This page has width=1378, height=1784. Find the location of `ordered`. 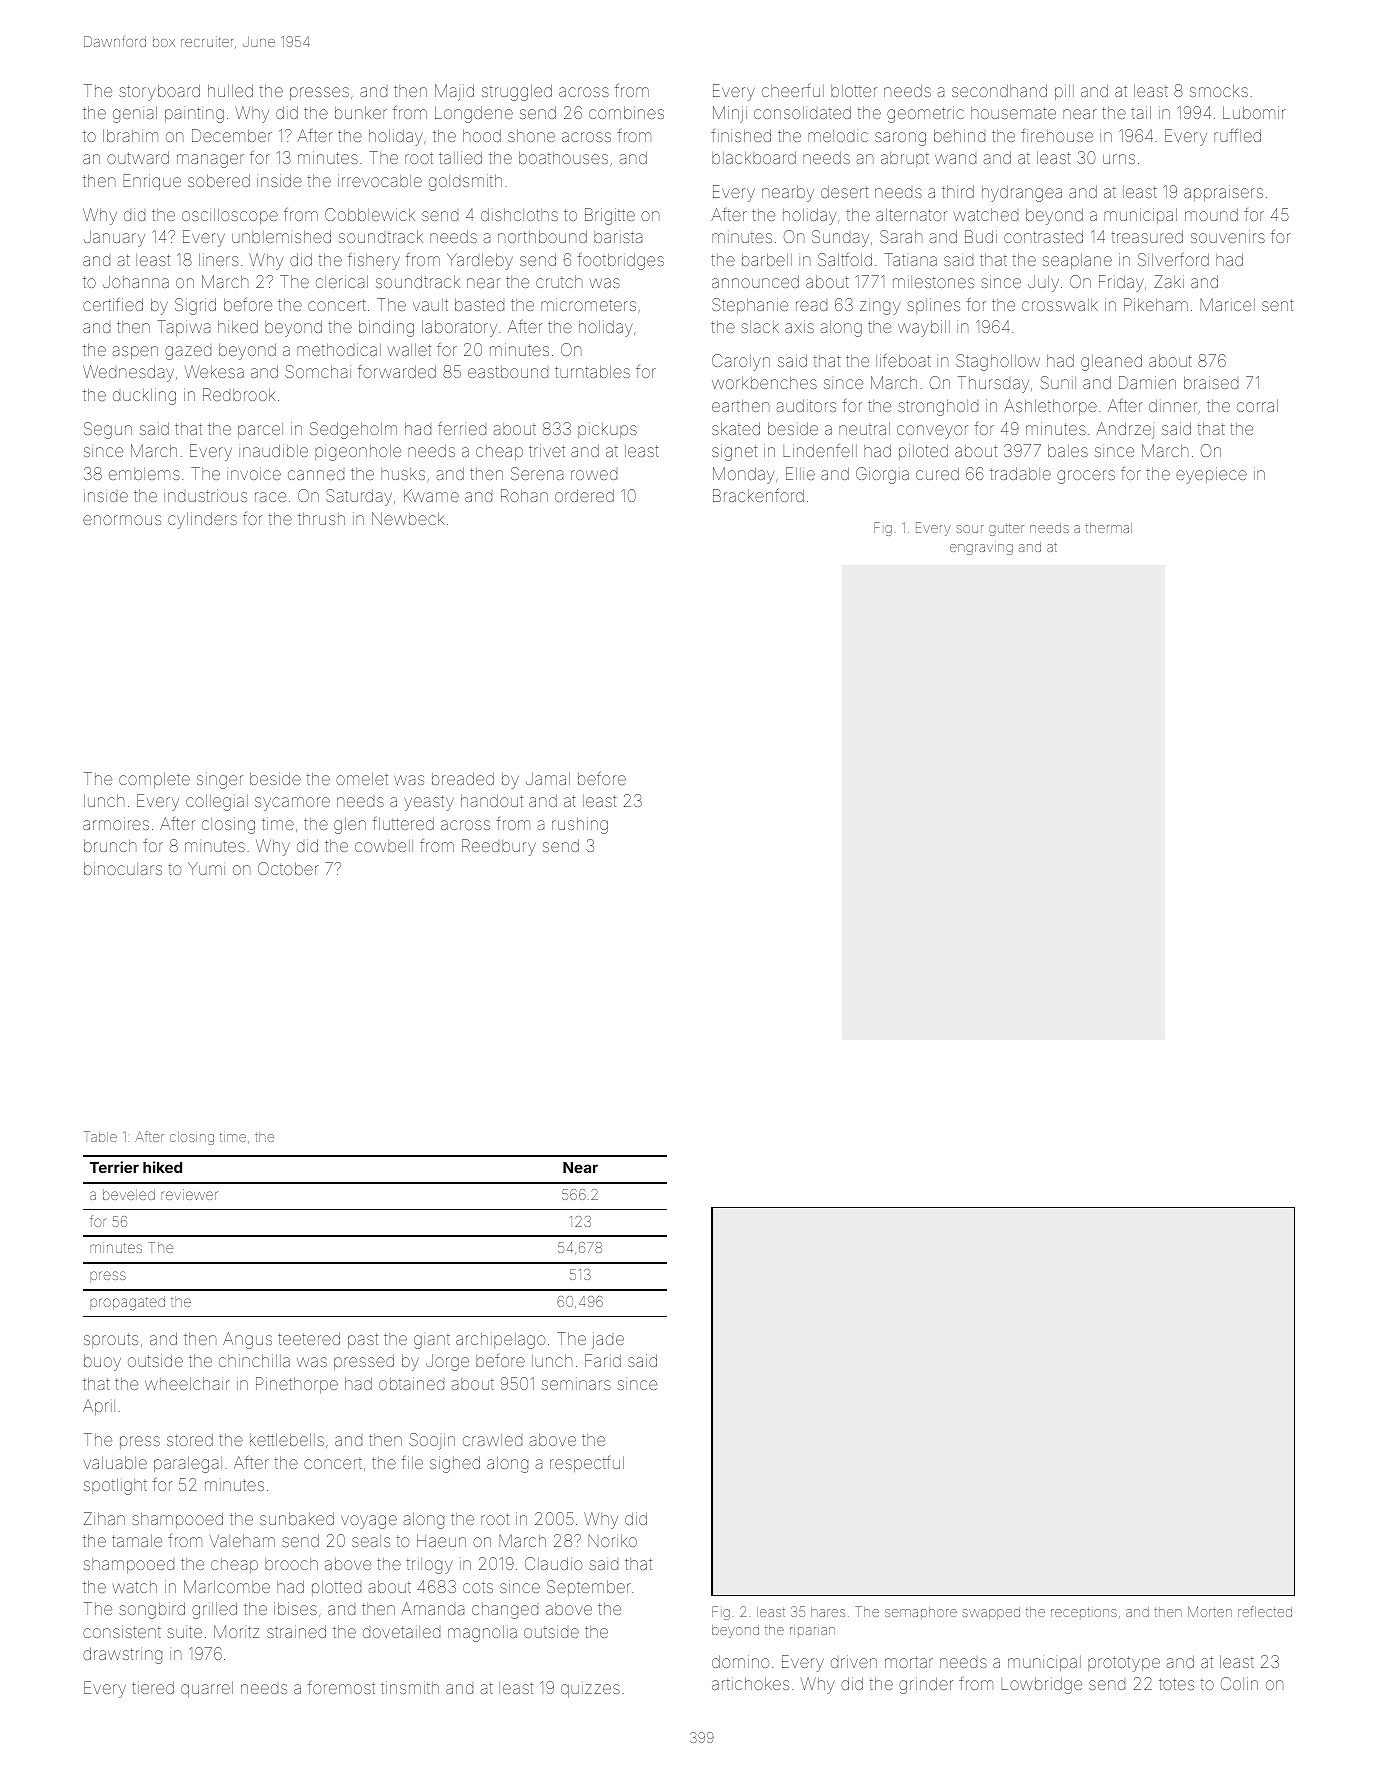

ordered is located at coordinates (584, 495).
